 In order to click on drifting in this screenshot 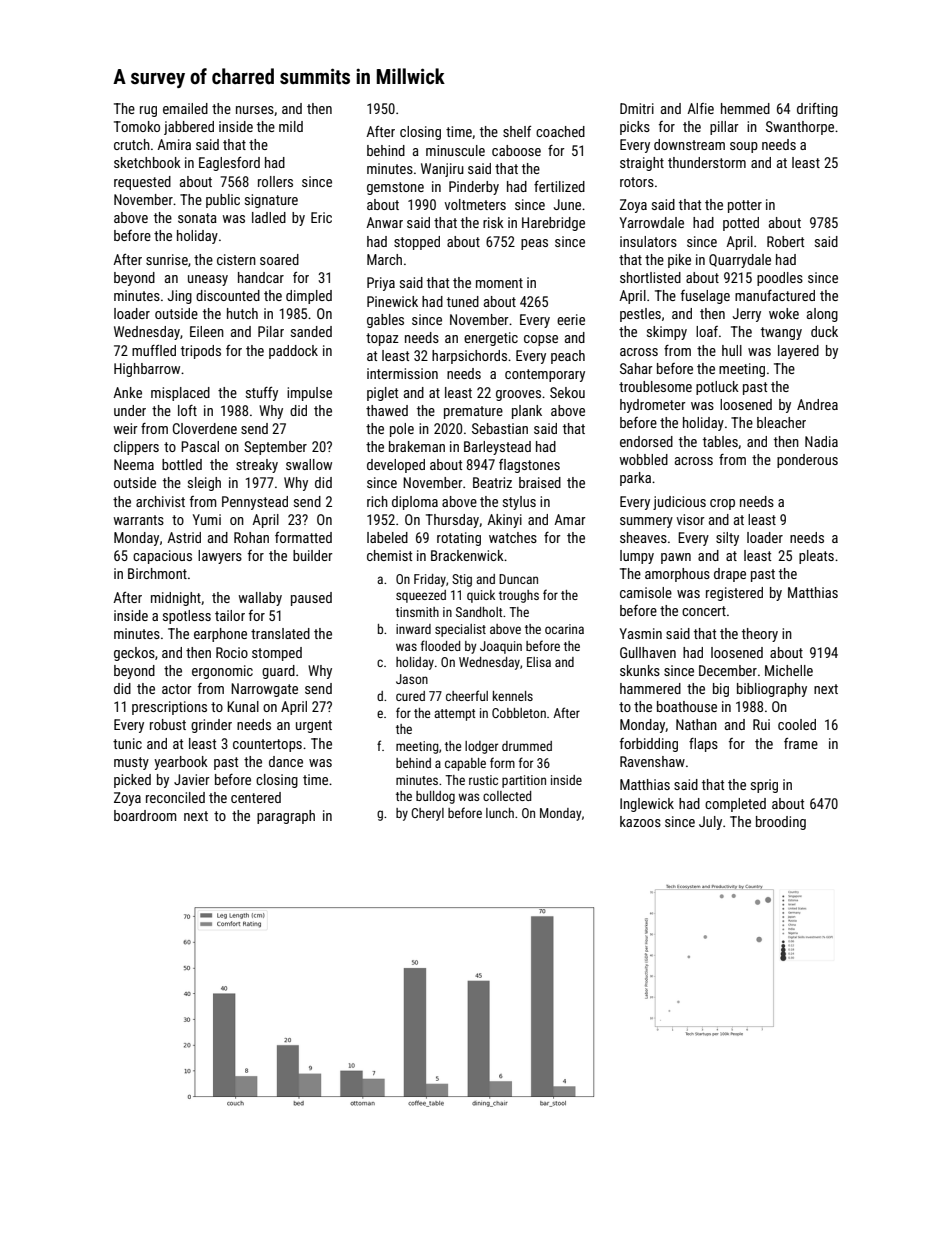, I will do `click(817, 110)`.
